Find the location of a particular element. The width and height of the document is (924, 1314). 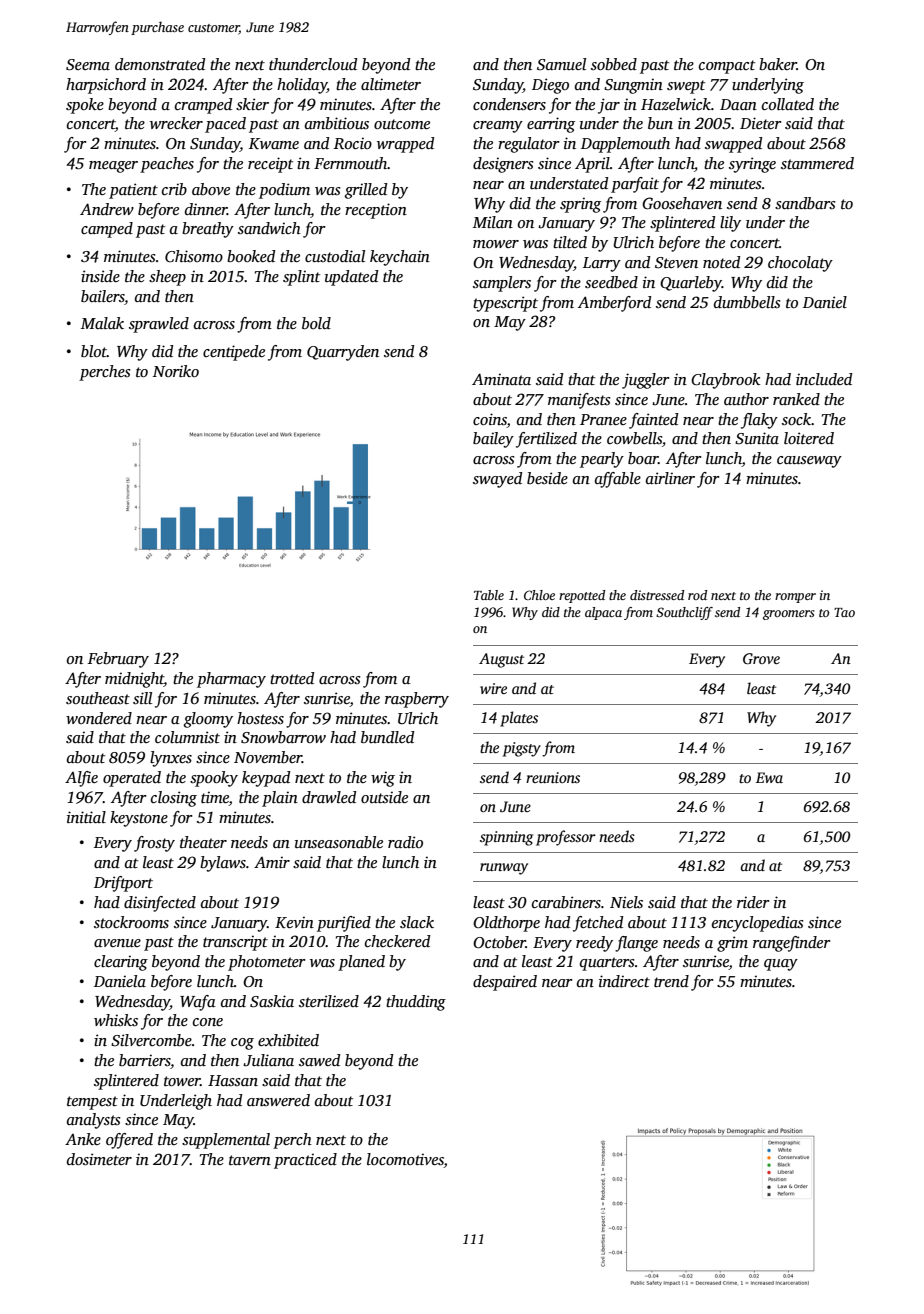

stockrooms is located at coordinates (131, 922).
